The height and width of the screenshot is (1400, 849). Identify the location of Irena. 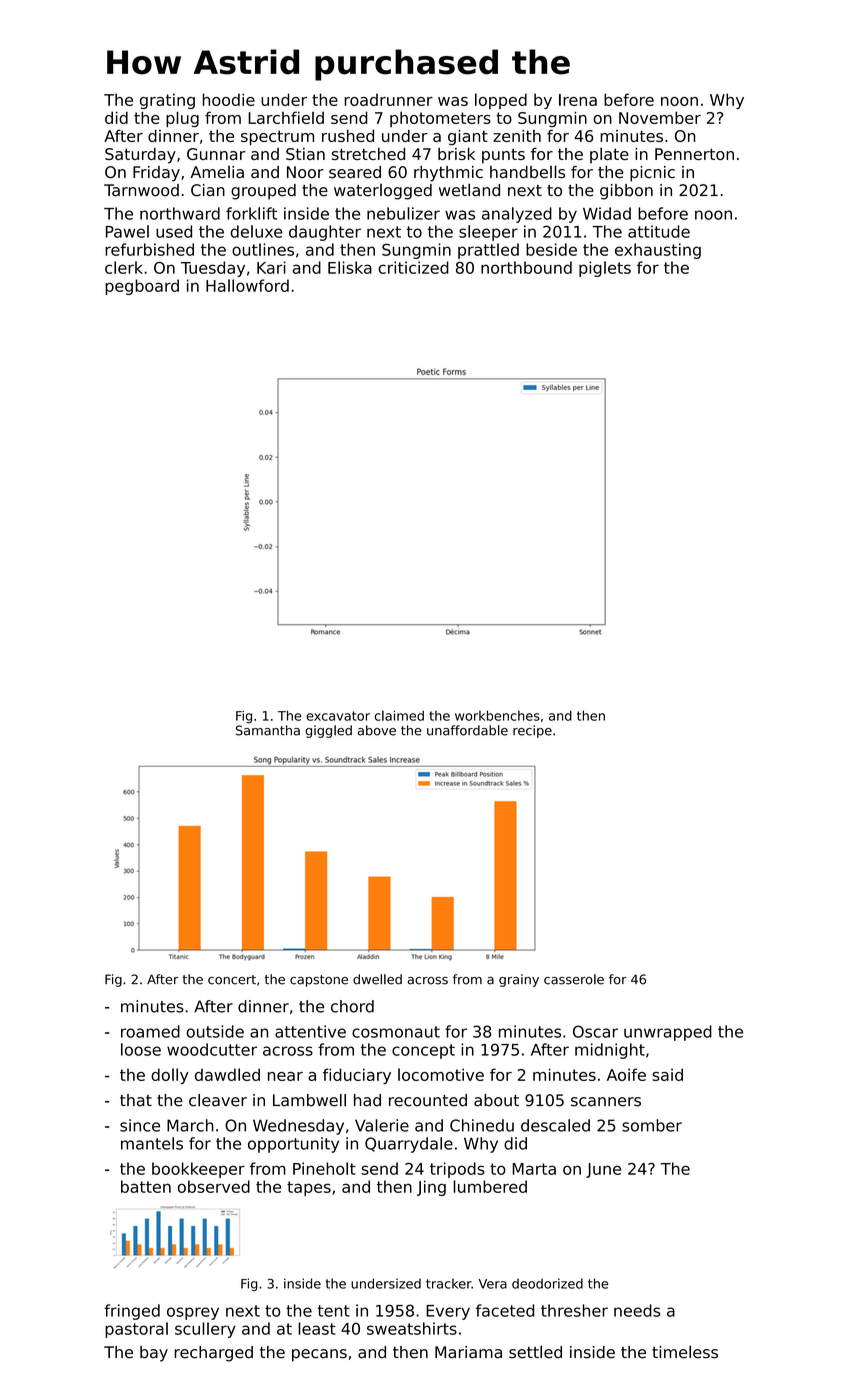
(578, 100).
